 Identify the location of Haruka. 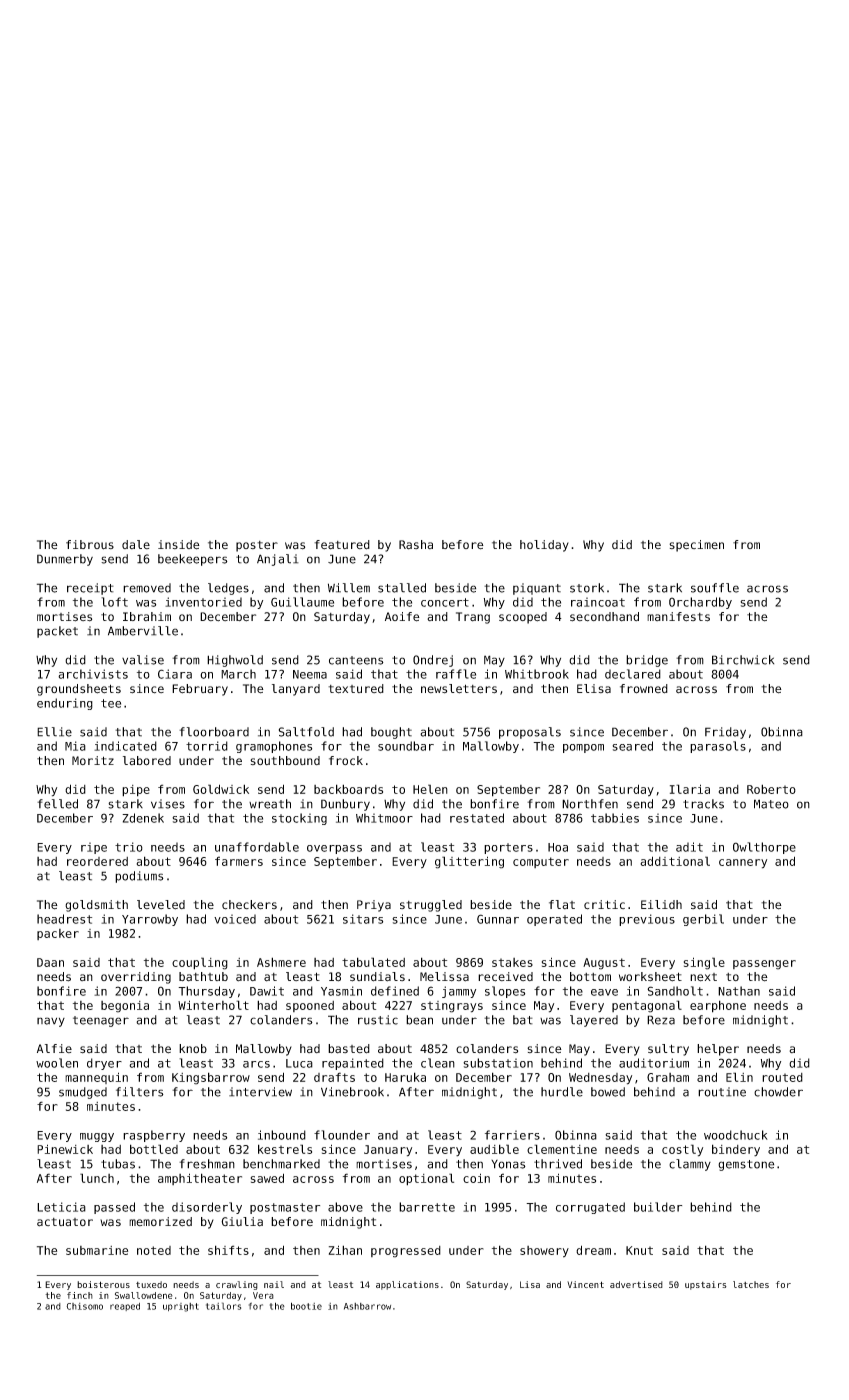
(405, 1077).
